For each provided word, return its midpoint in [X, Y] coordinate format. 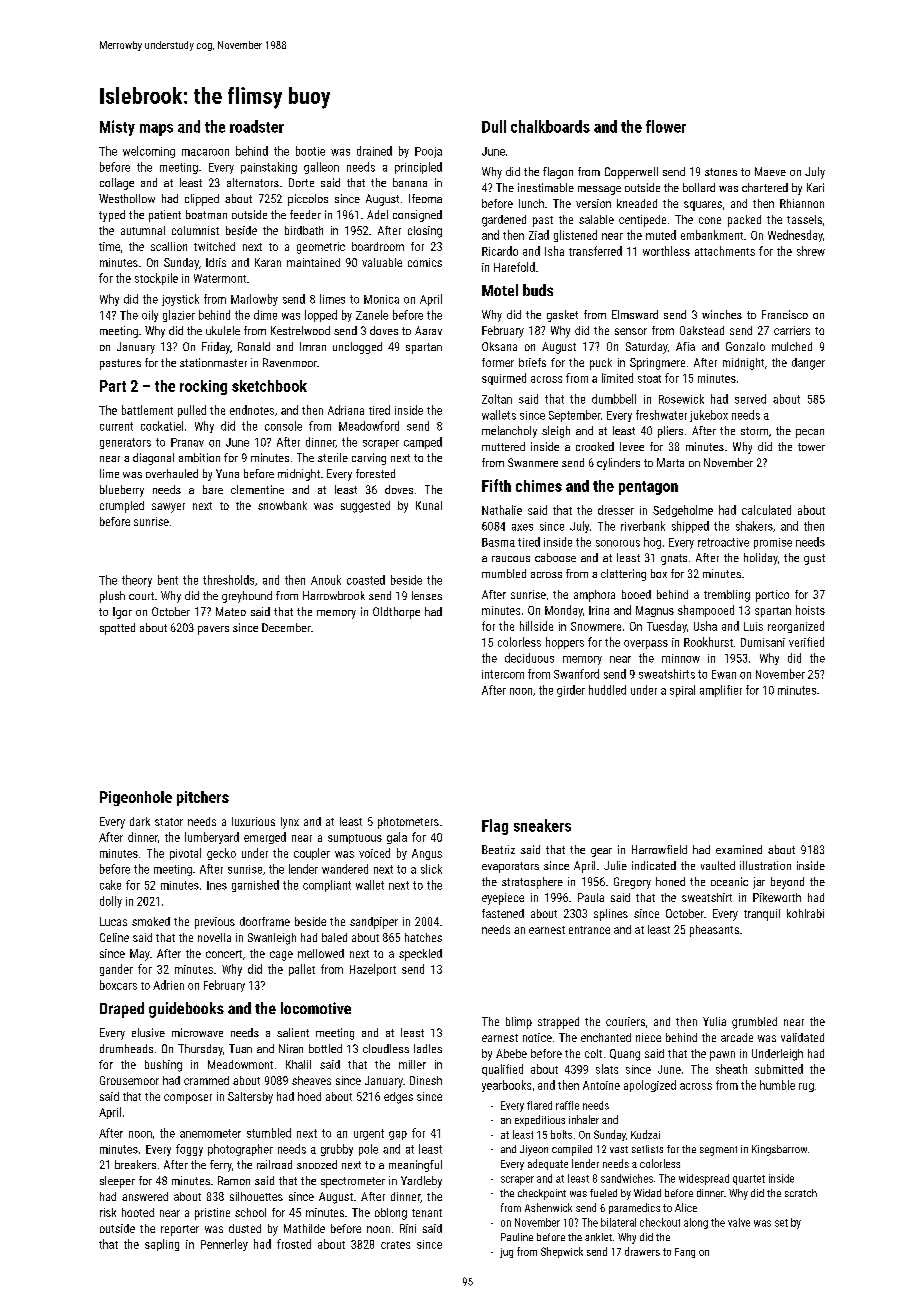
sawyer [168, 508]
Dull [494, 126]
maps [156, 130]
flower [666, 126]
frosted [294, 1244]
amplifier [721, 691]
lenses [427, 595]
